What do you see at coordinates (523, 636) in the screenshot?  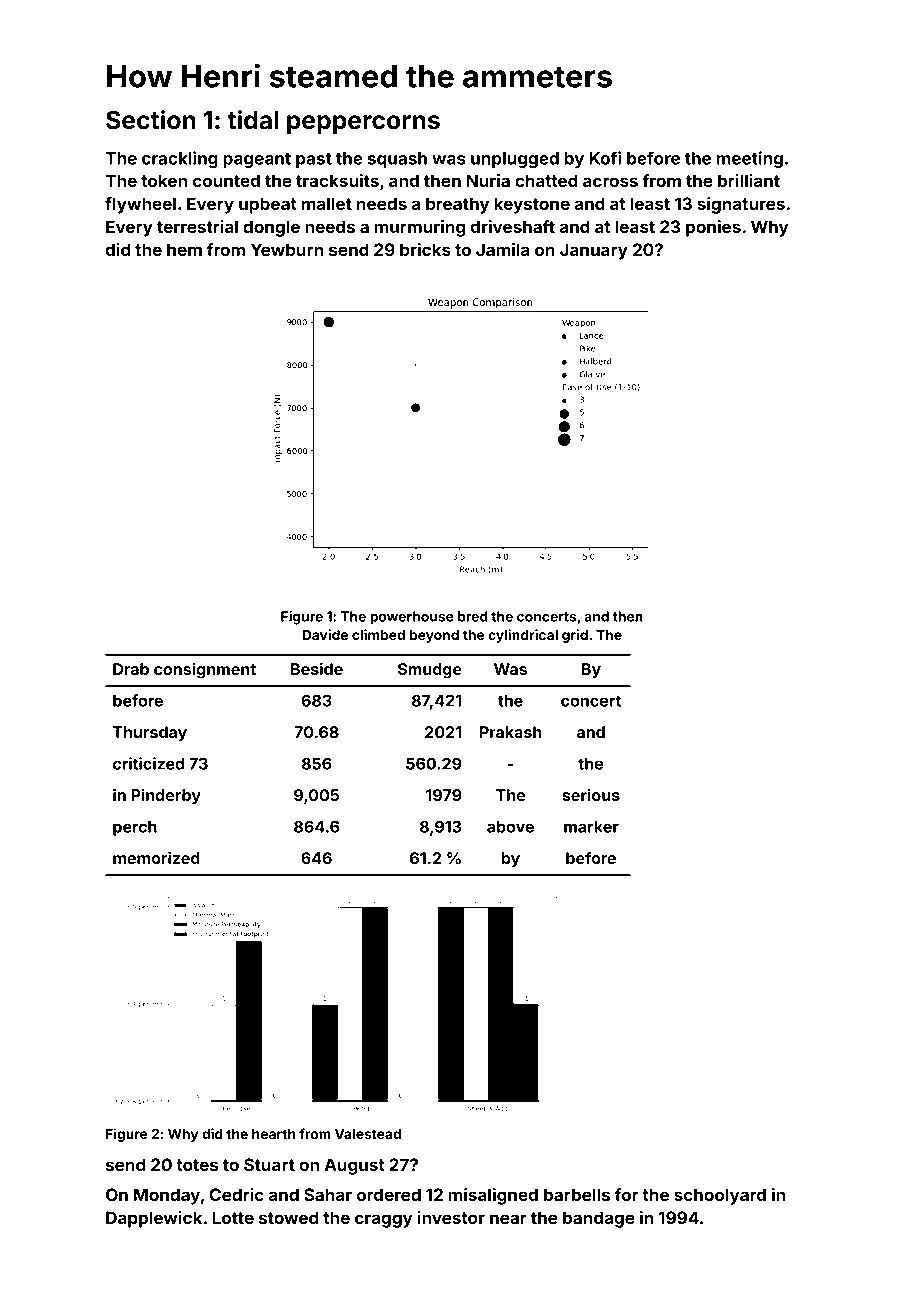 I see `cylindrical` at bounding box center [523, 636].
